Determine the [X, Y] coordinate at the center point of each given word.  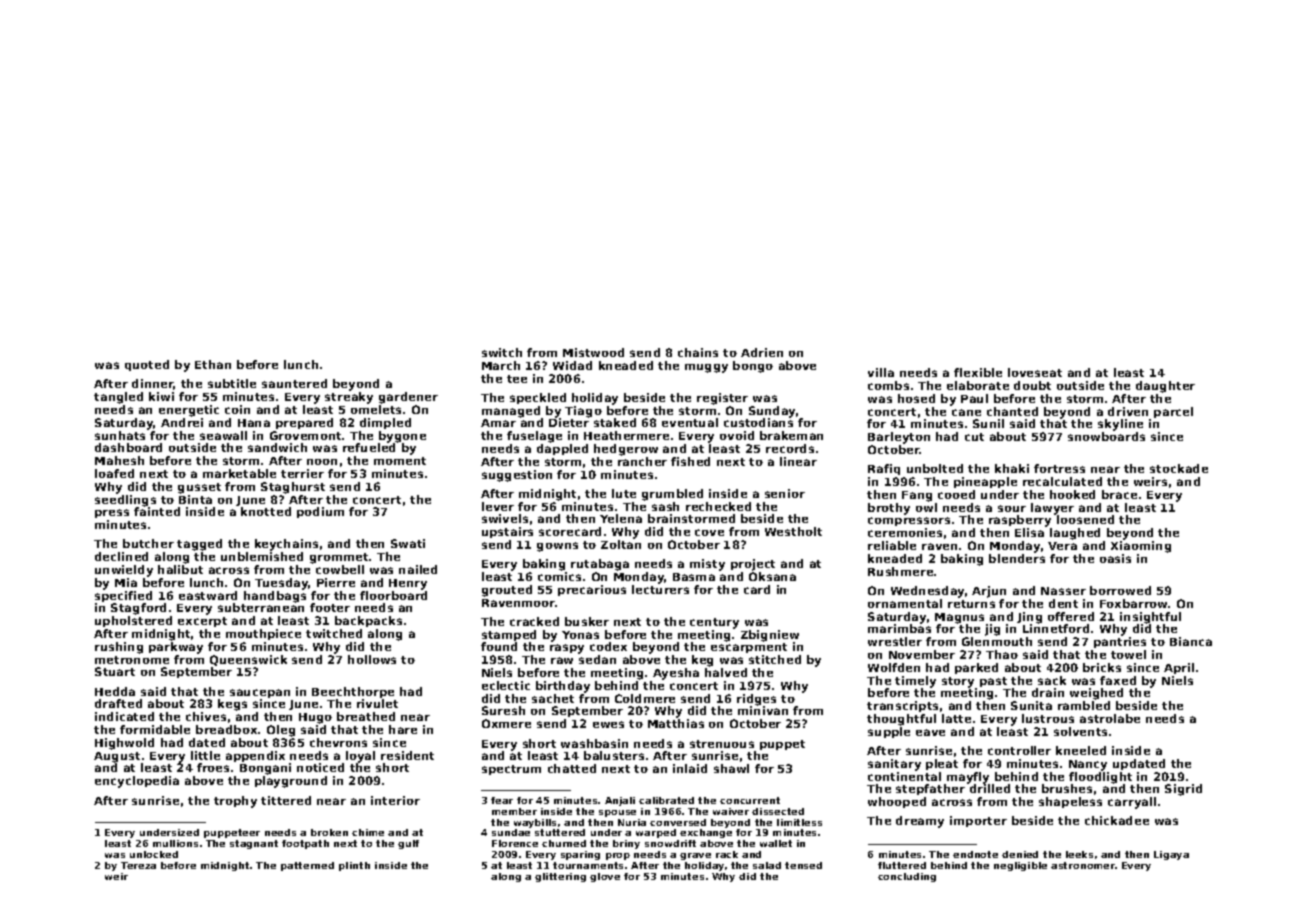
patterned [307, 866]
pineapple [985, 482]
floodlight [1100, 778]
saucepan [260, 693]
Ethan [213, 364]
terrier [302, 473]
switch [502, 352]
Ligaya [1171, 855]
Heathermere [626, 435]
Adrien [762, 352]
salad [767, 865]
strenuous [722, 744]
